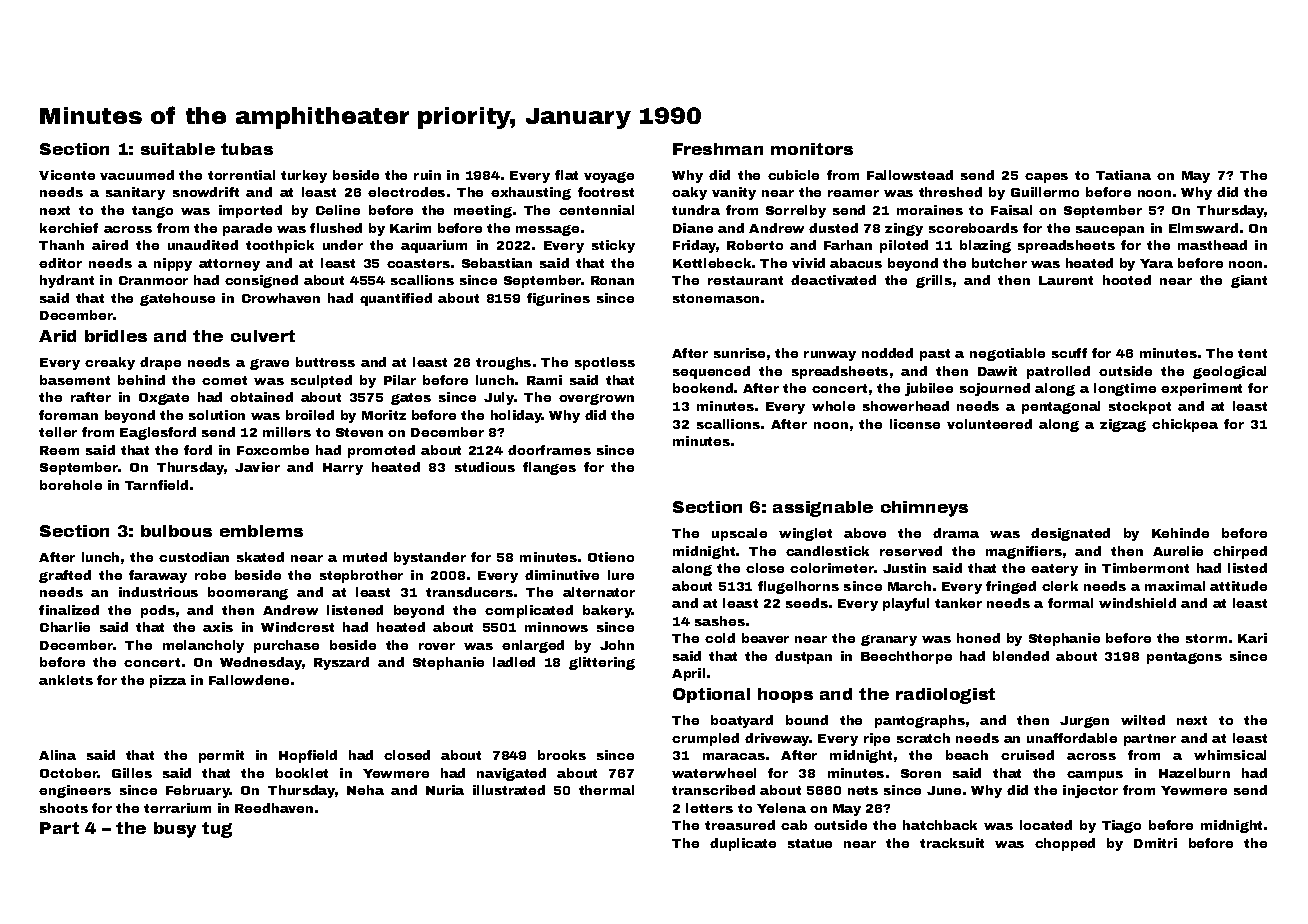 The image size is (1308, 924). Describe the element at coordinates (605, 363) in the screenshot. I see `spotless` at that location.
